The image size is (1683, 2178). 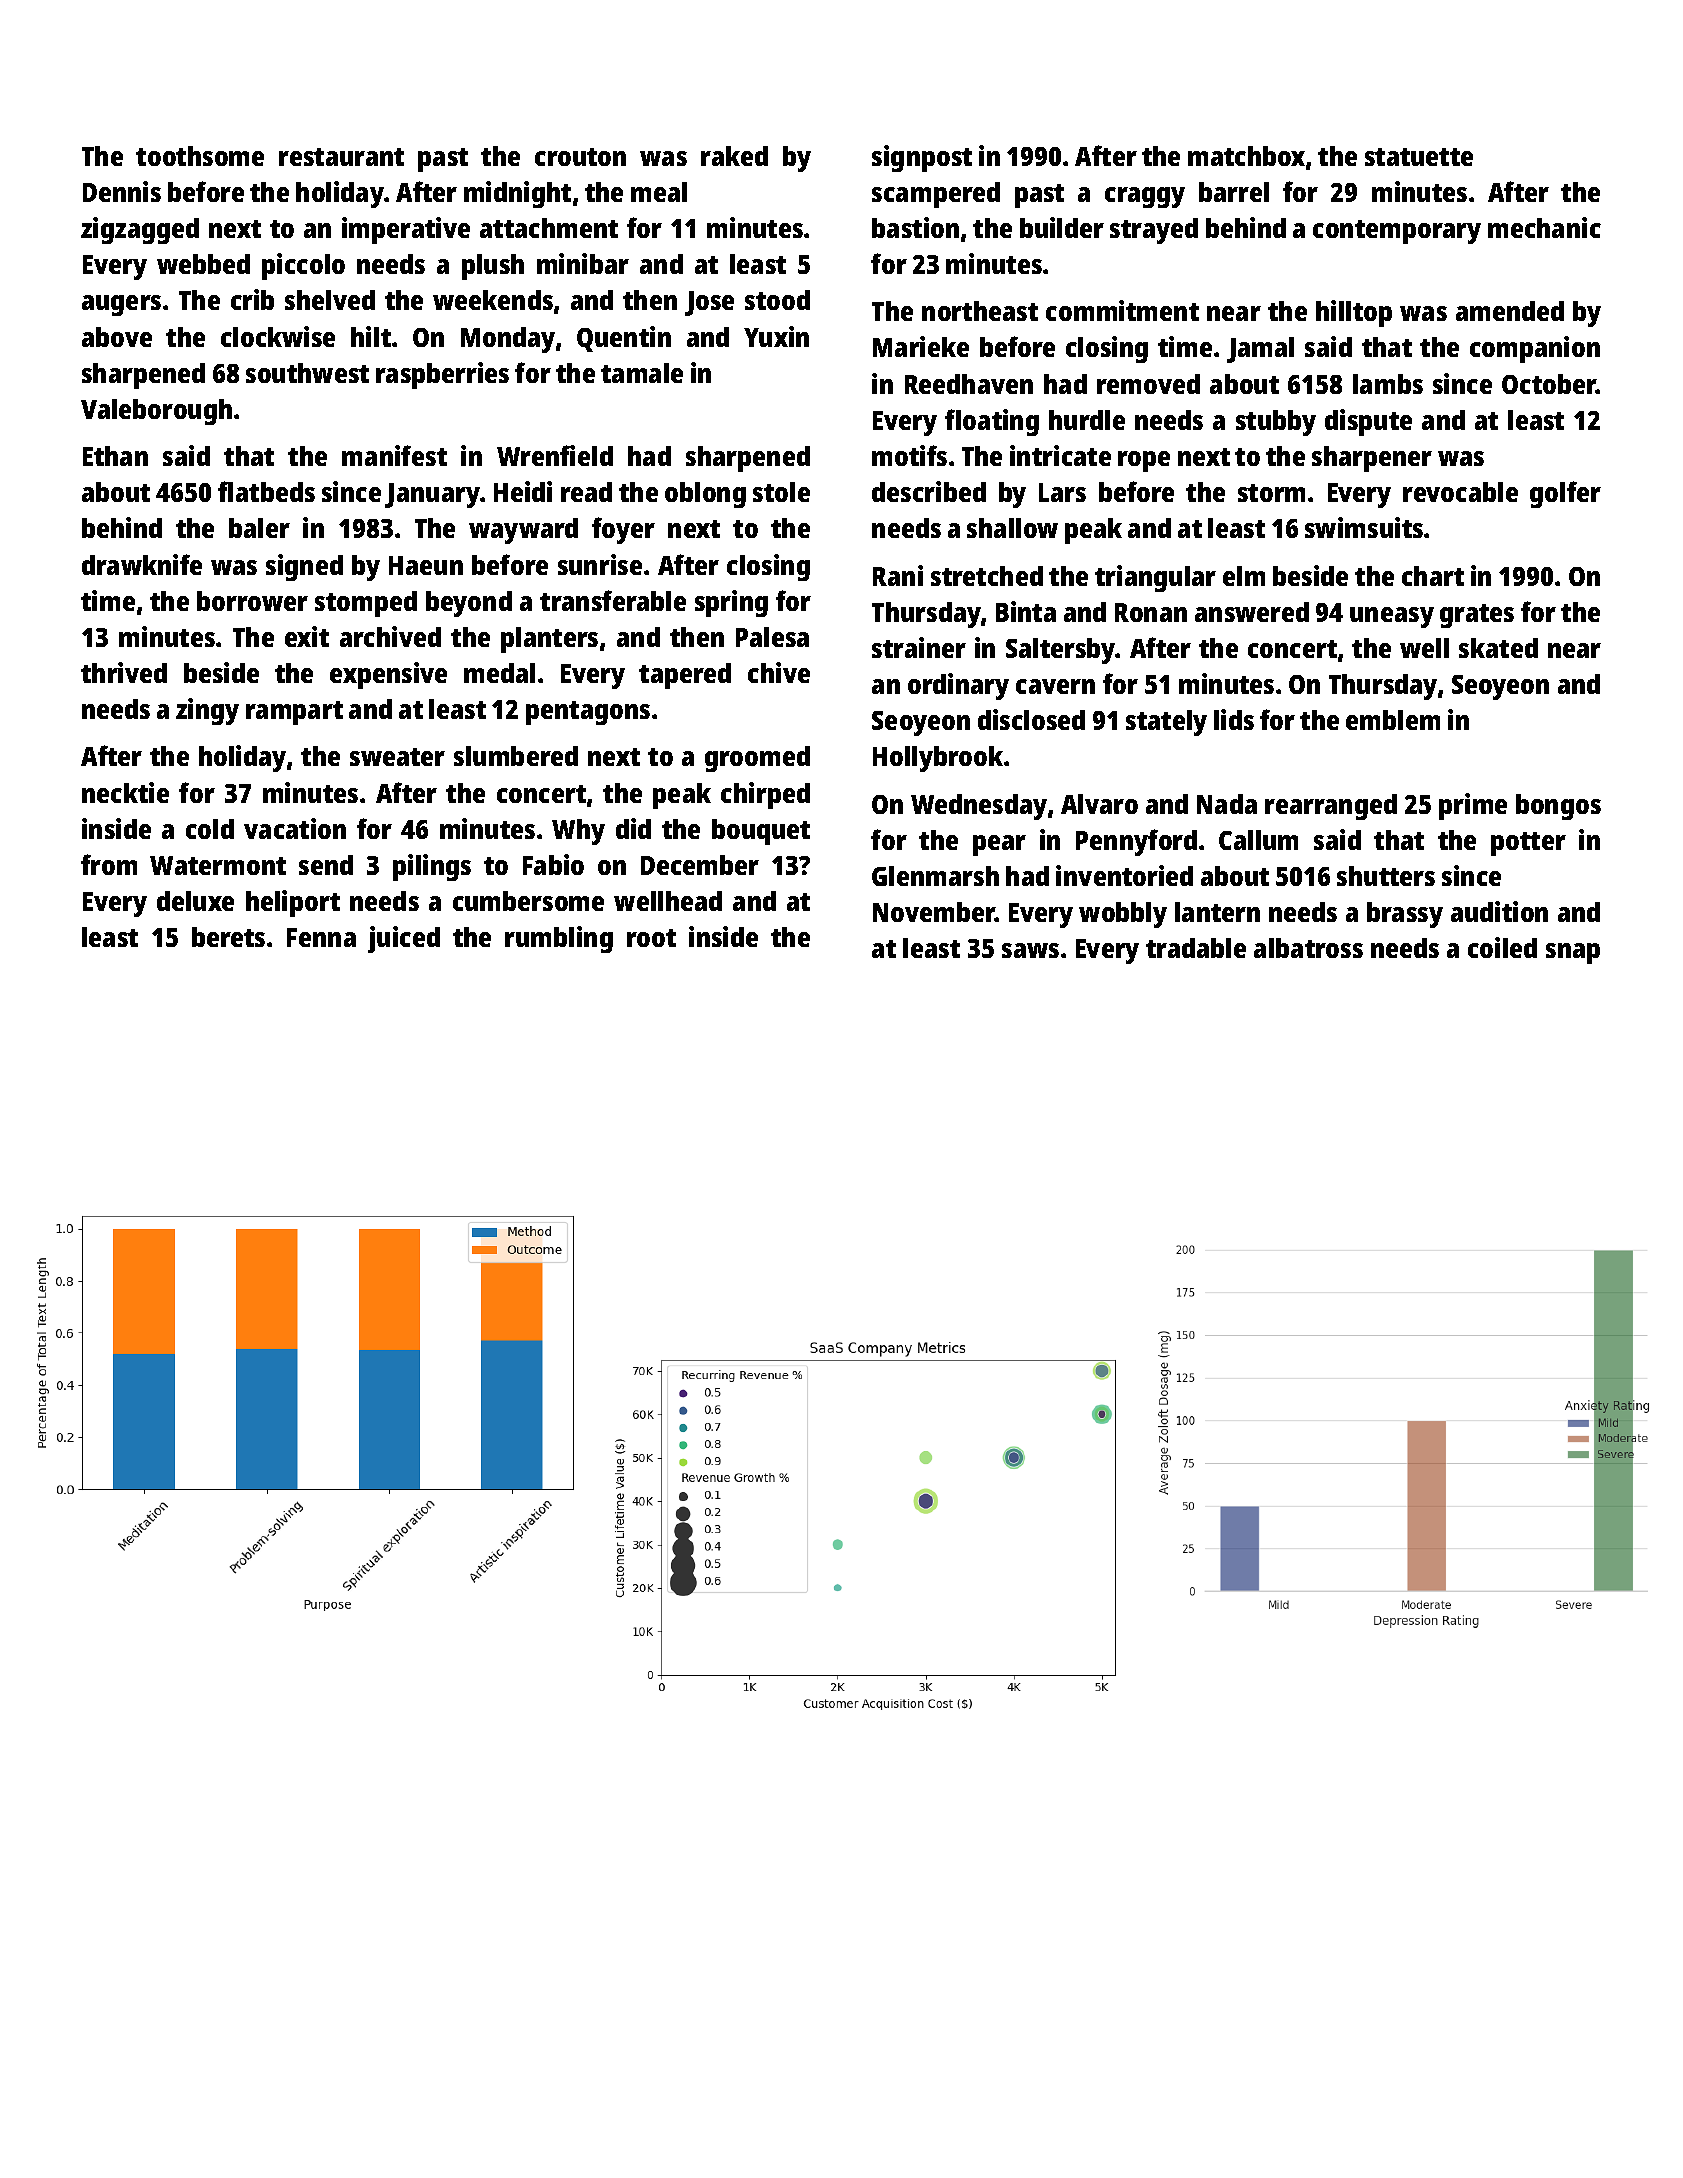 I want to click on Rani, so click(x=898, y=575).
